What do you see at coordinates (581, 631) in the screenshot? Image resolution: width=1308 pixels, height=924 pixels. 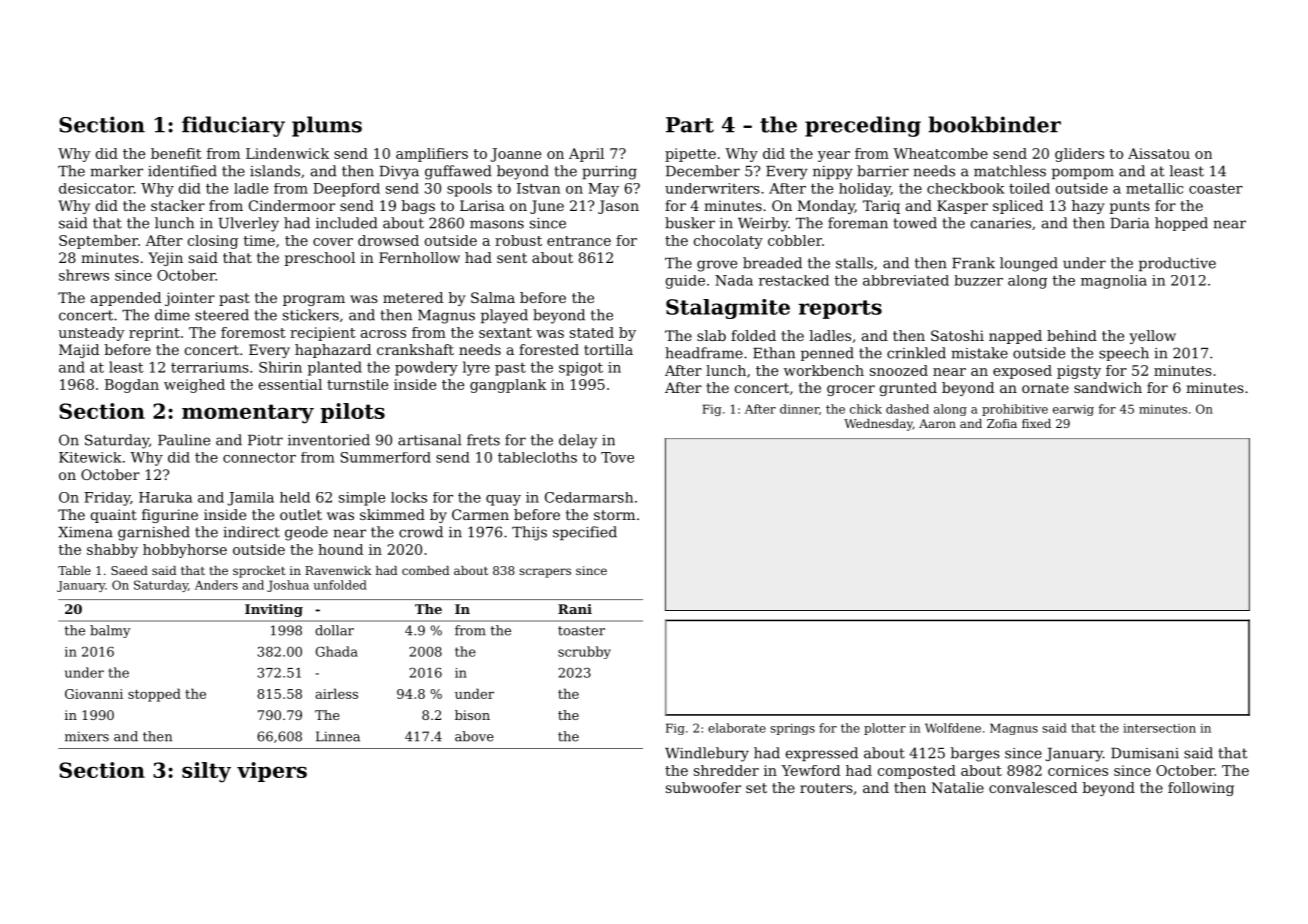 I see `toaster` at bounding box center [581, 631].
